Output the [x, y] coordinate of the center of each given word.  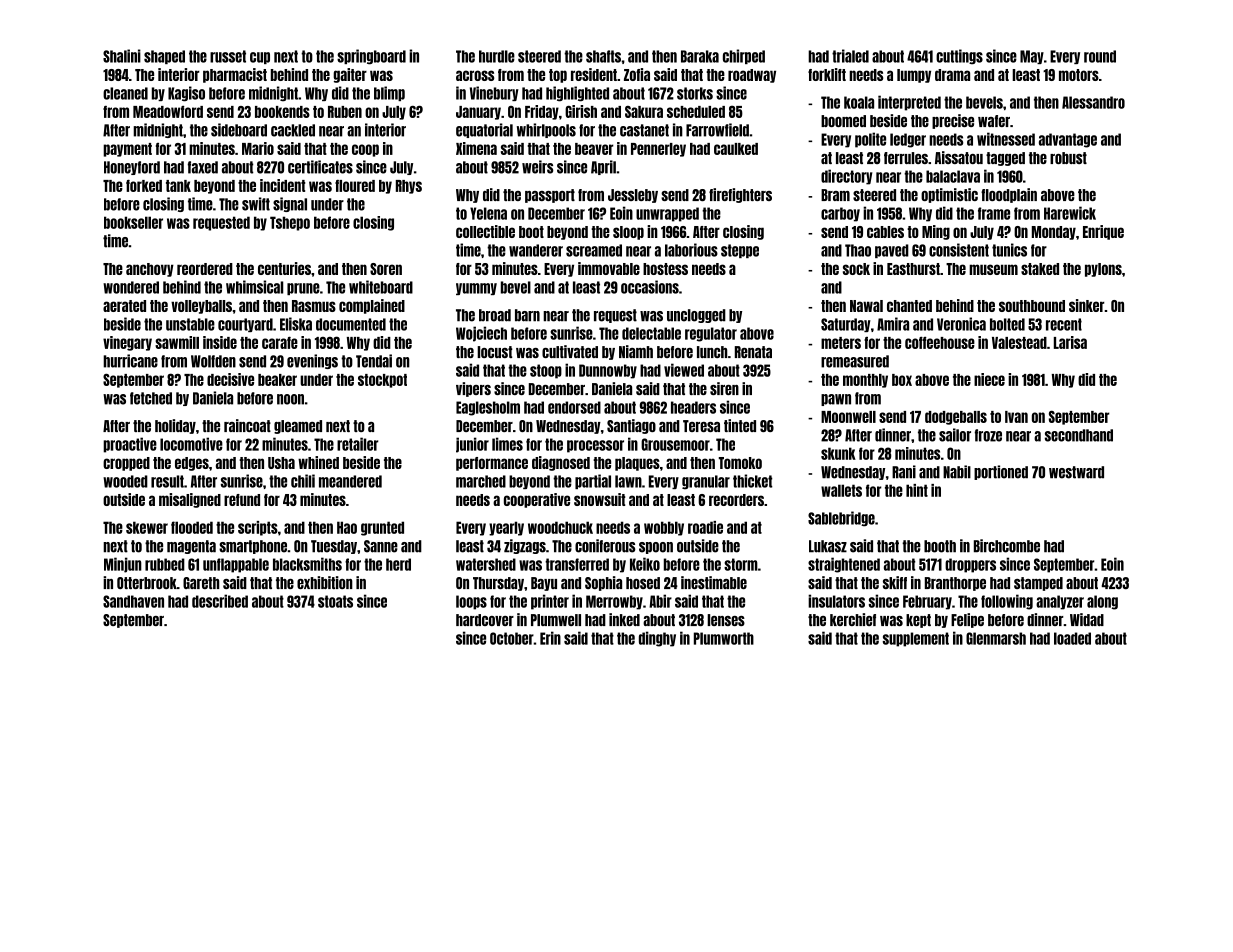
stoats [335, 601]
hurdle [497, 56]
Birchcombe [1007, 546]
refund [242, 500]
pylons [1103, 270]
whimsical [254, 287]
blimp [389, 93]
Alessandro [1093, 102]
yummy [476, 289]
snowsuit [599, 499]
